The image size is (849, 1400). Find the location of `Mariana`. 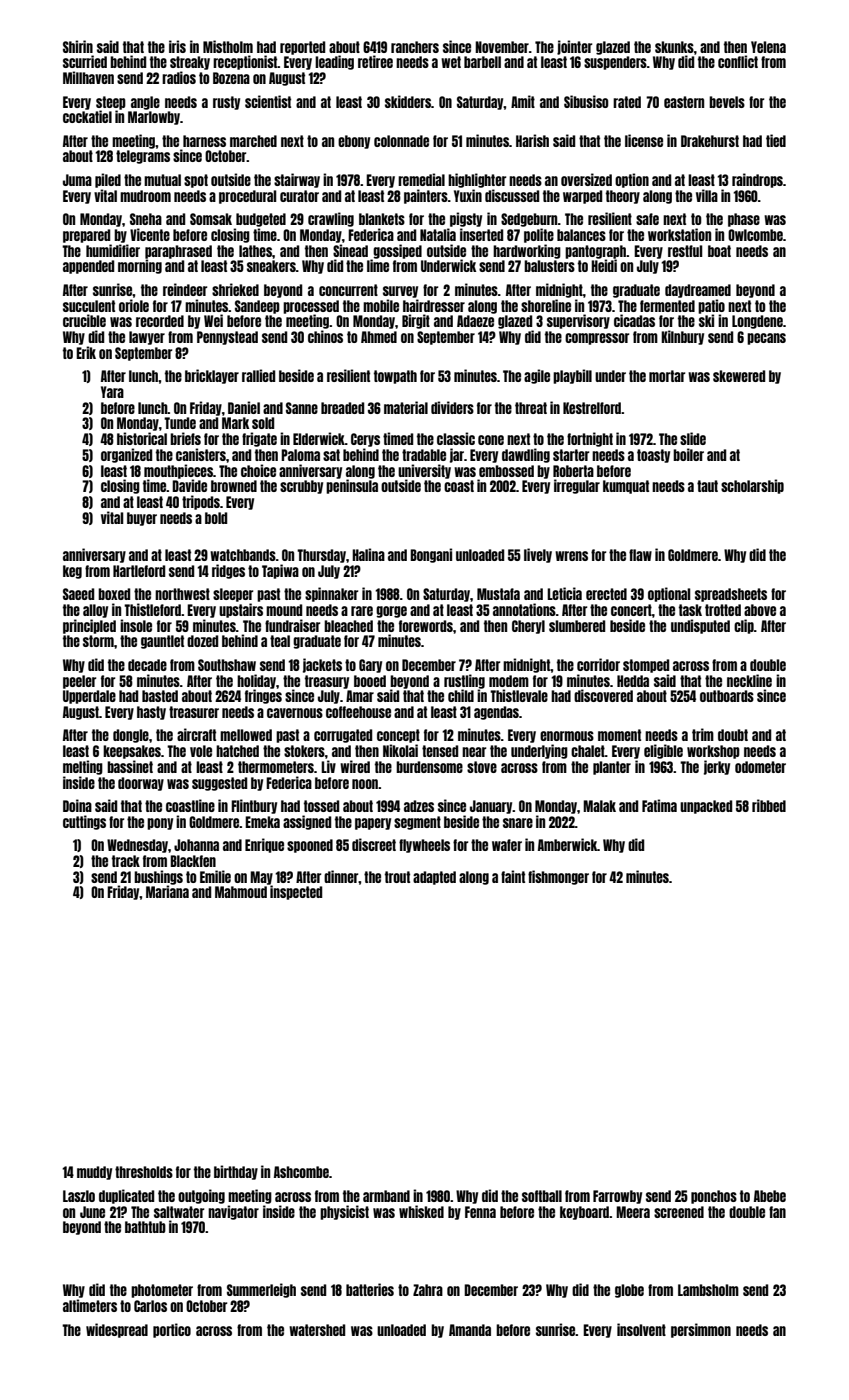

Mariana is located at coordinates (167, 891).
